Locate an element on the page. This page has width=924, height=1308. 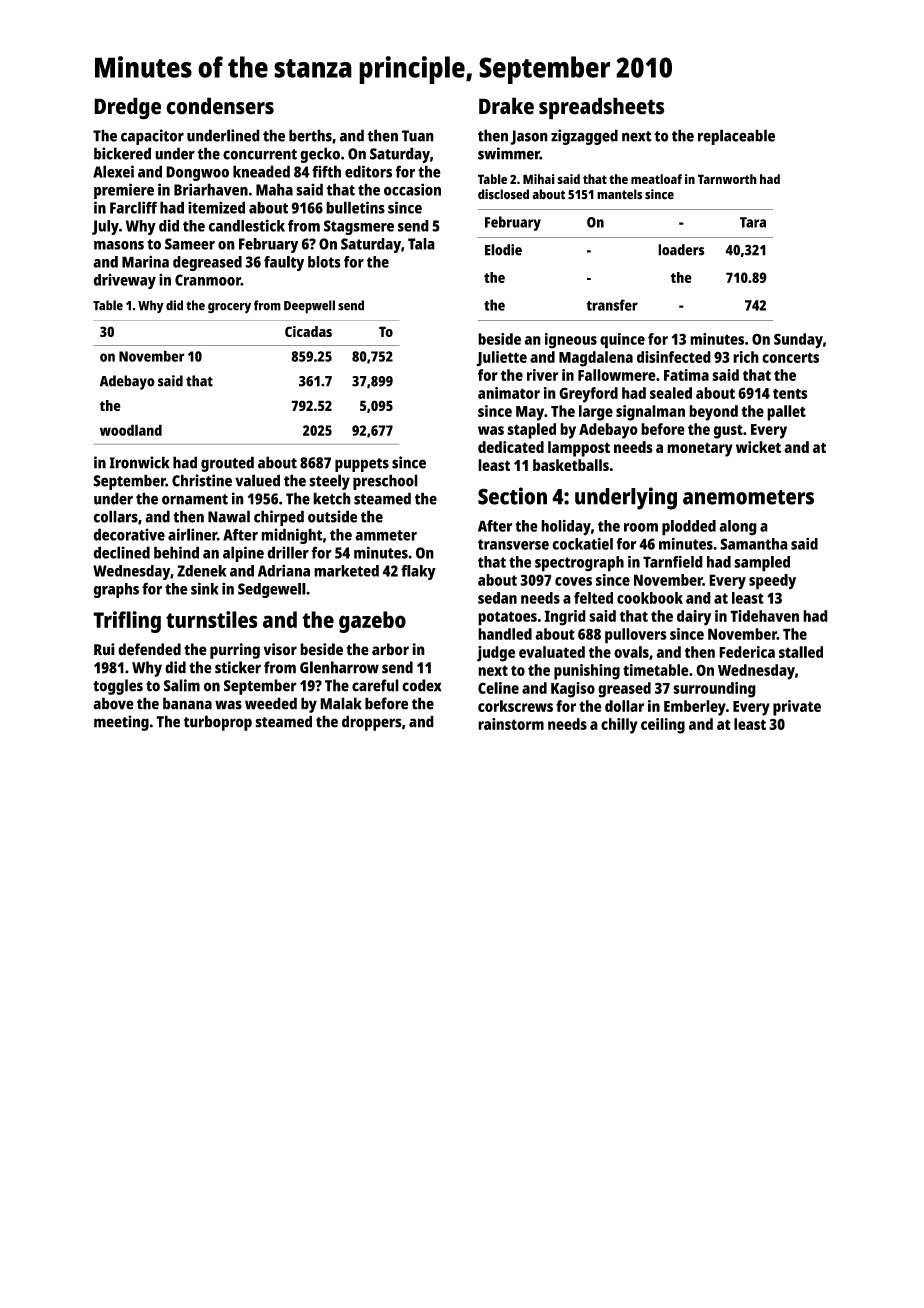
Fatima is located at coordinates (686, 375).
